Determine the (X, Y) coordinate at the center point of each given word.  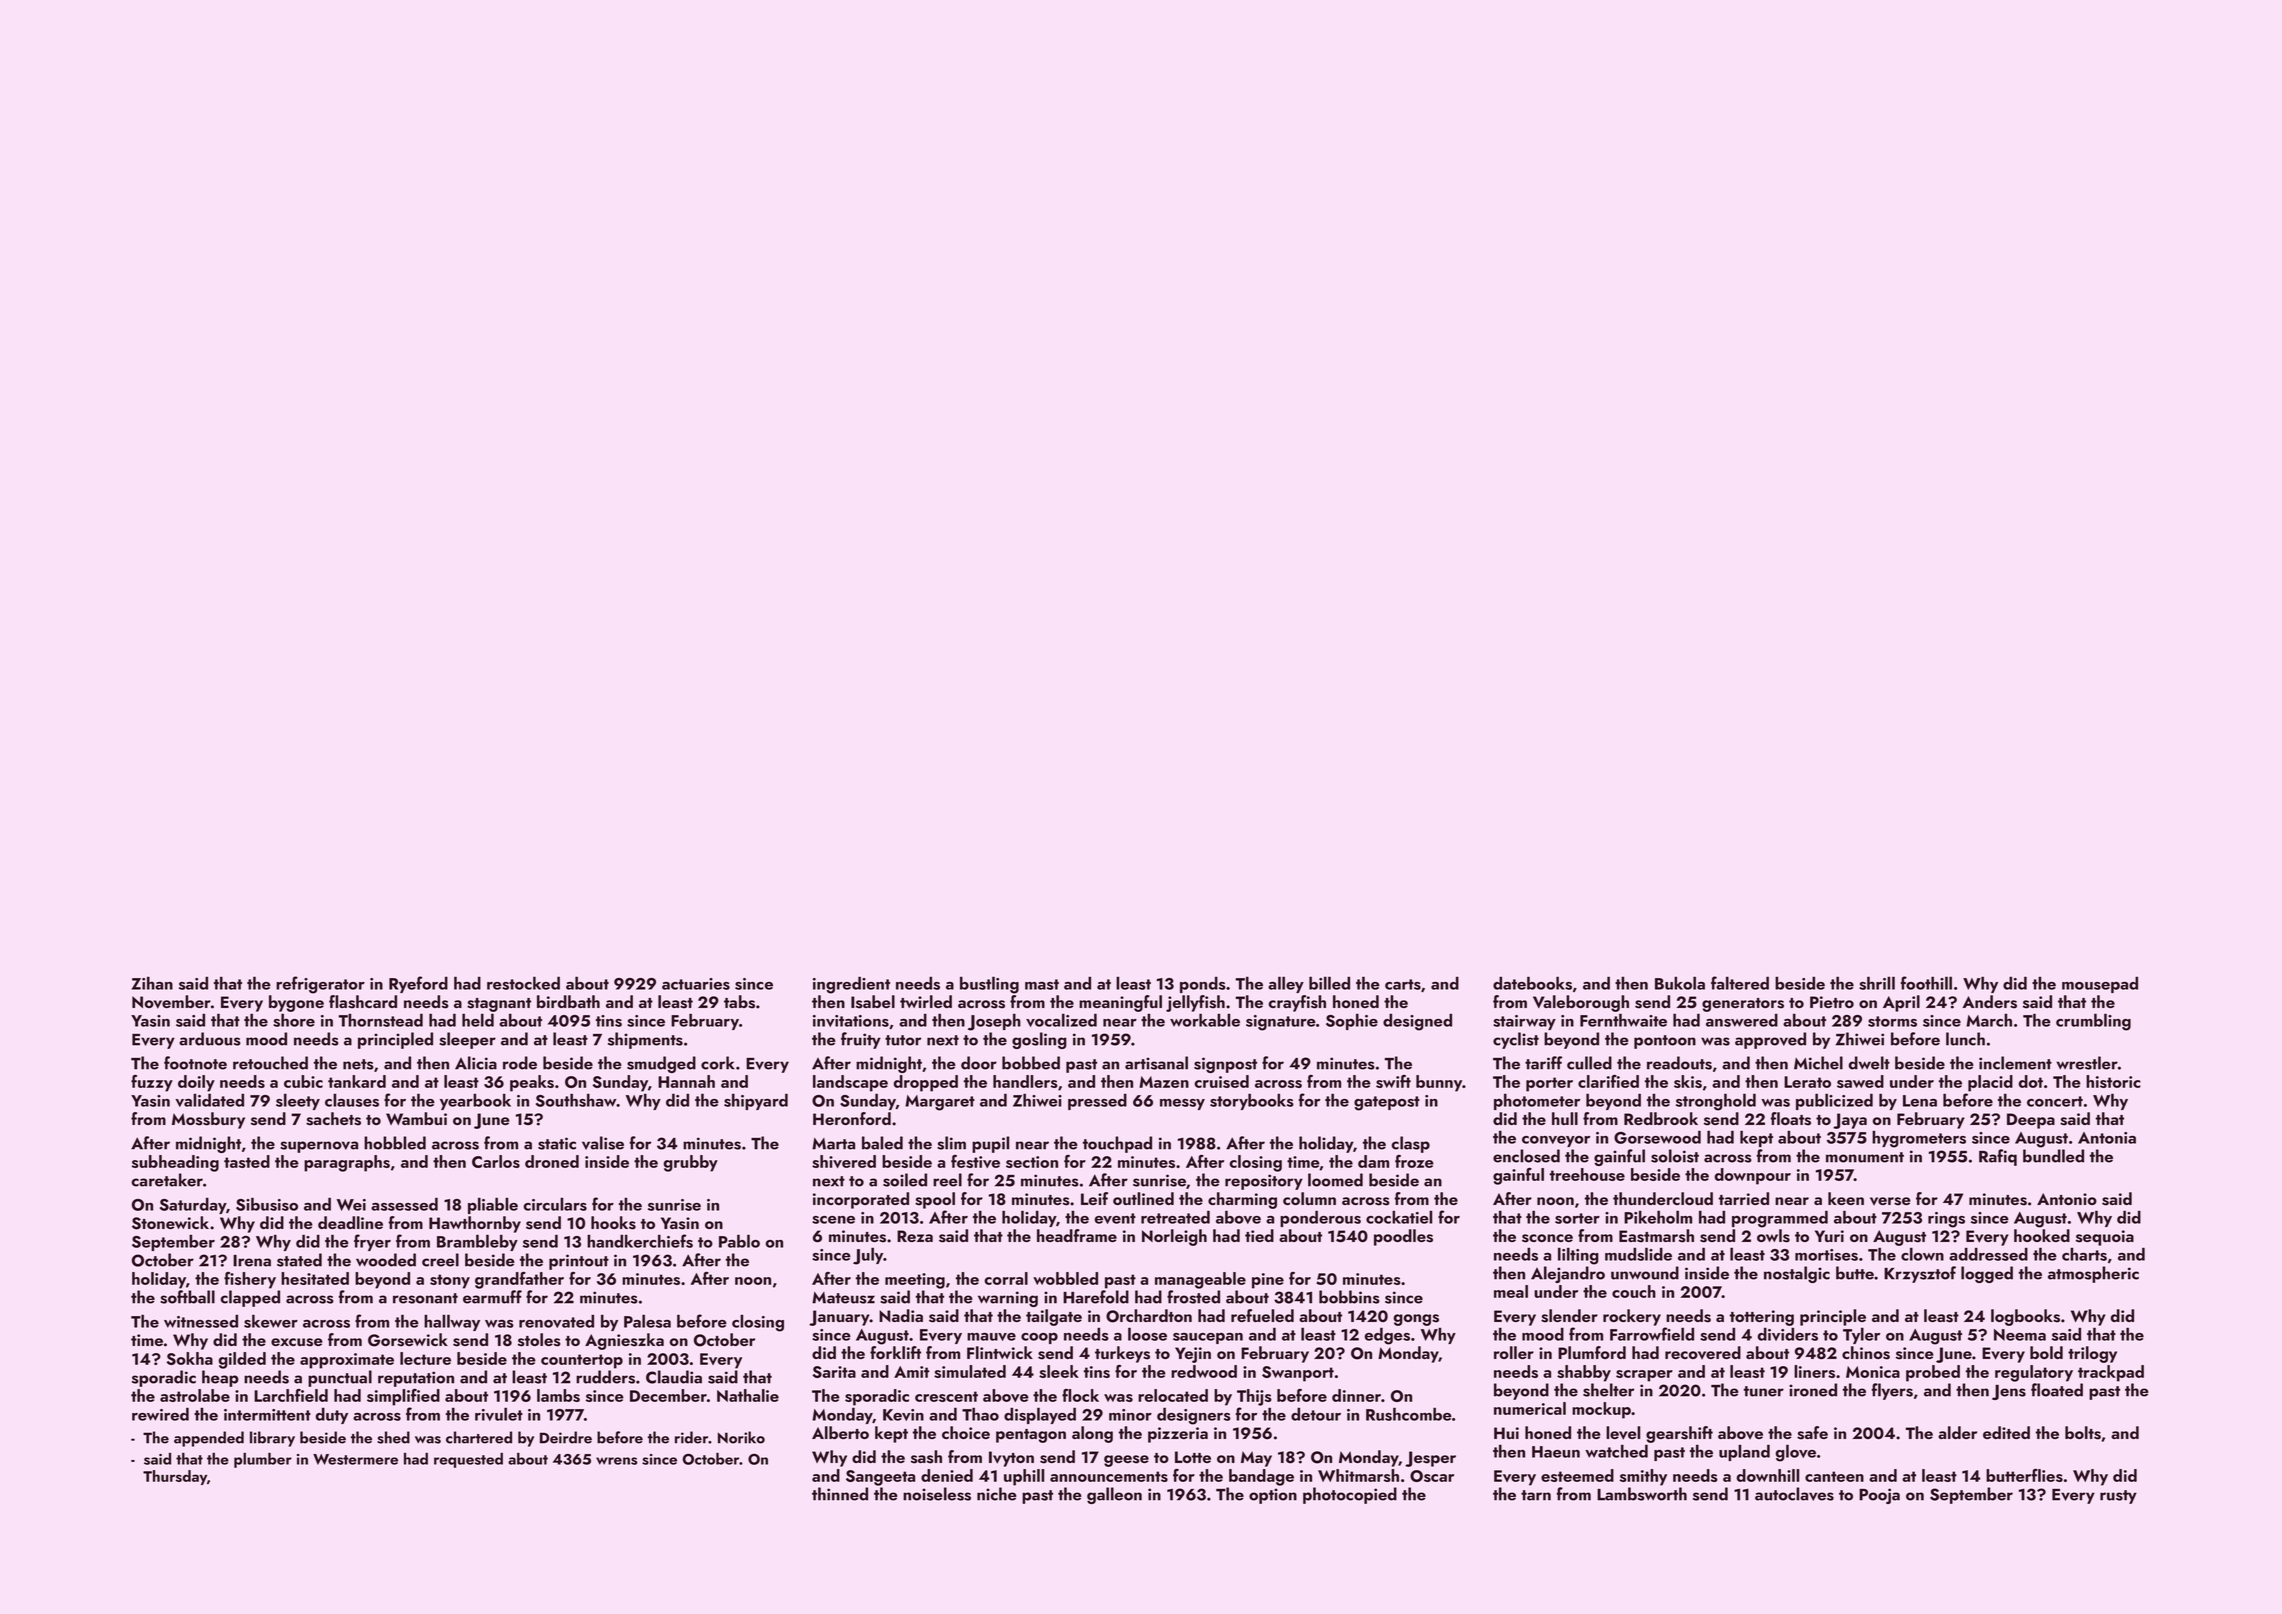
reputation (416, 1379)
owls (1773, 1236)
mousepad (2100, 985)
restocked (523, 983)
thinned (840, 1494)
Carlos (496, 1161)
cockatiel (1399, 1217)
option (1273, 1496)
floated (2057, 1390)
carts (1403, 984)
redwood (1204, 1371)
